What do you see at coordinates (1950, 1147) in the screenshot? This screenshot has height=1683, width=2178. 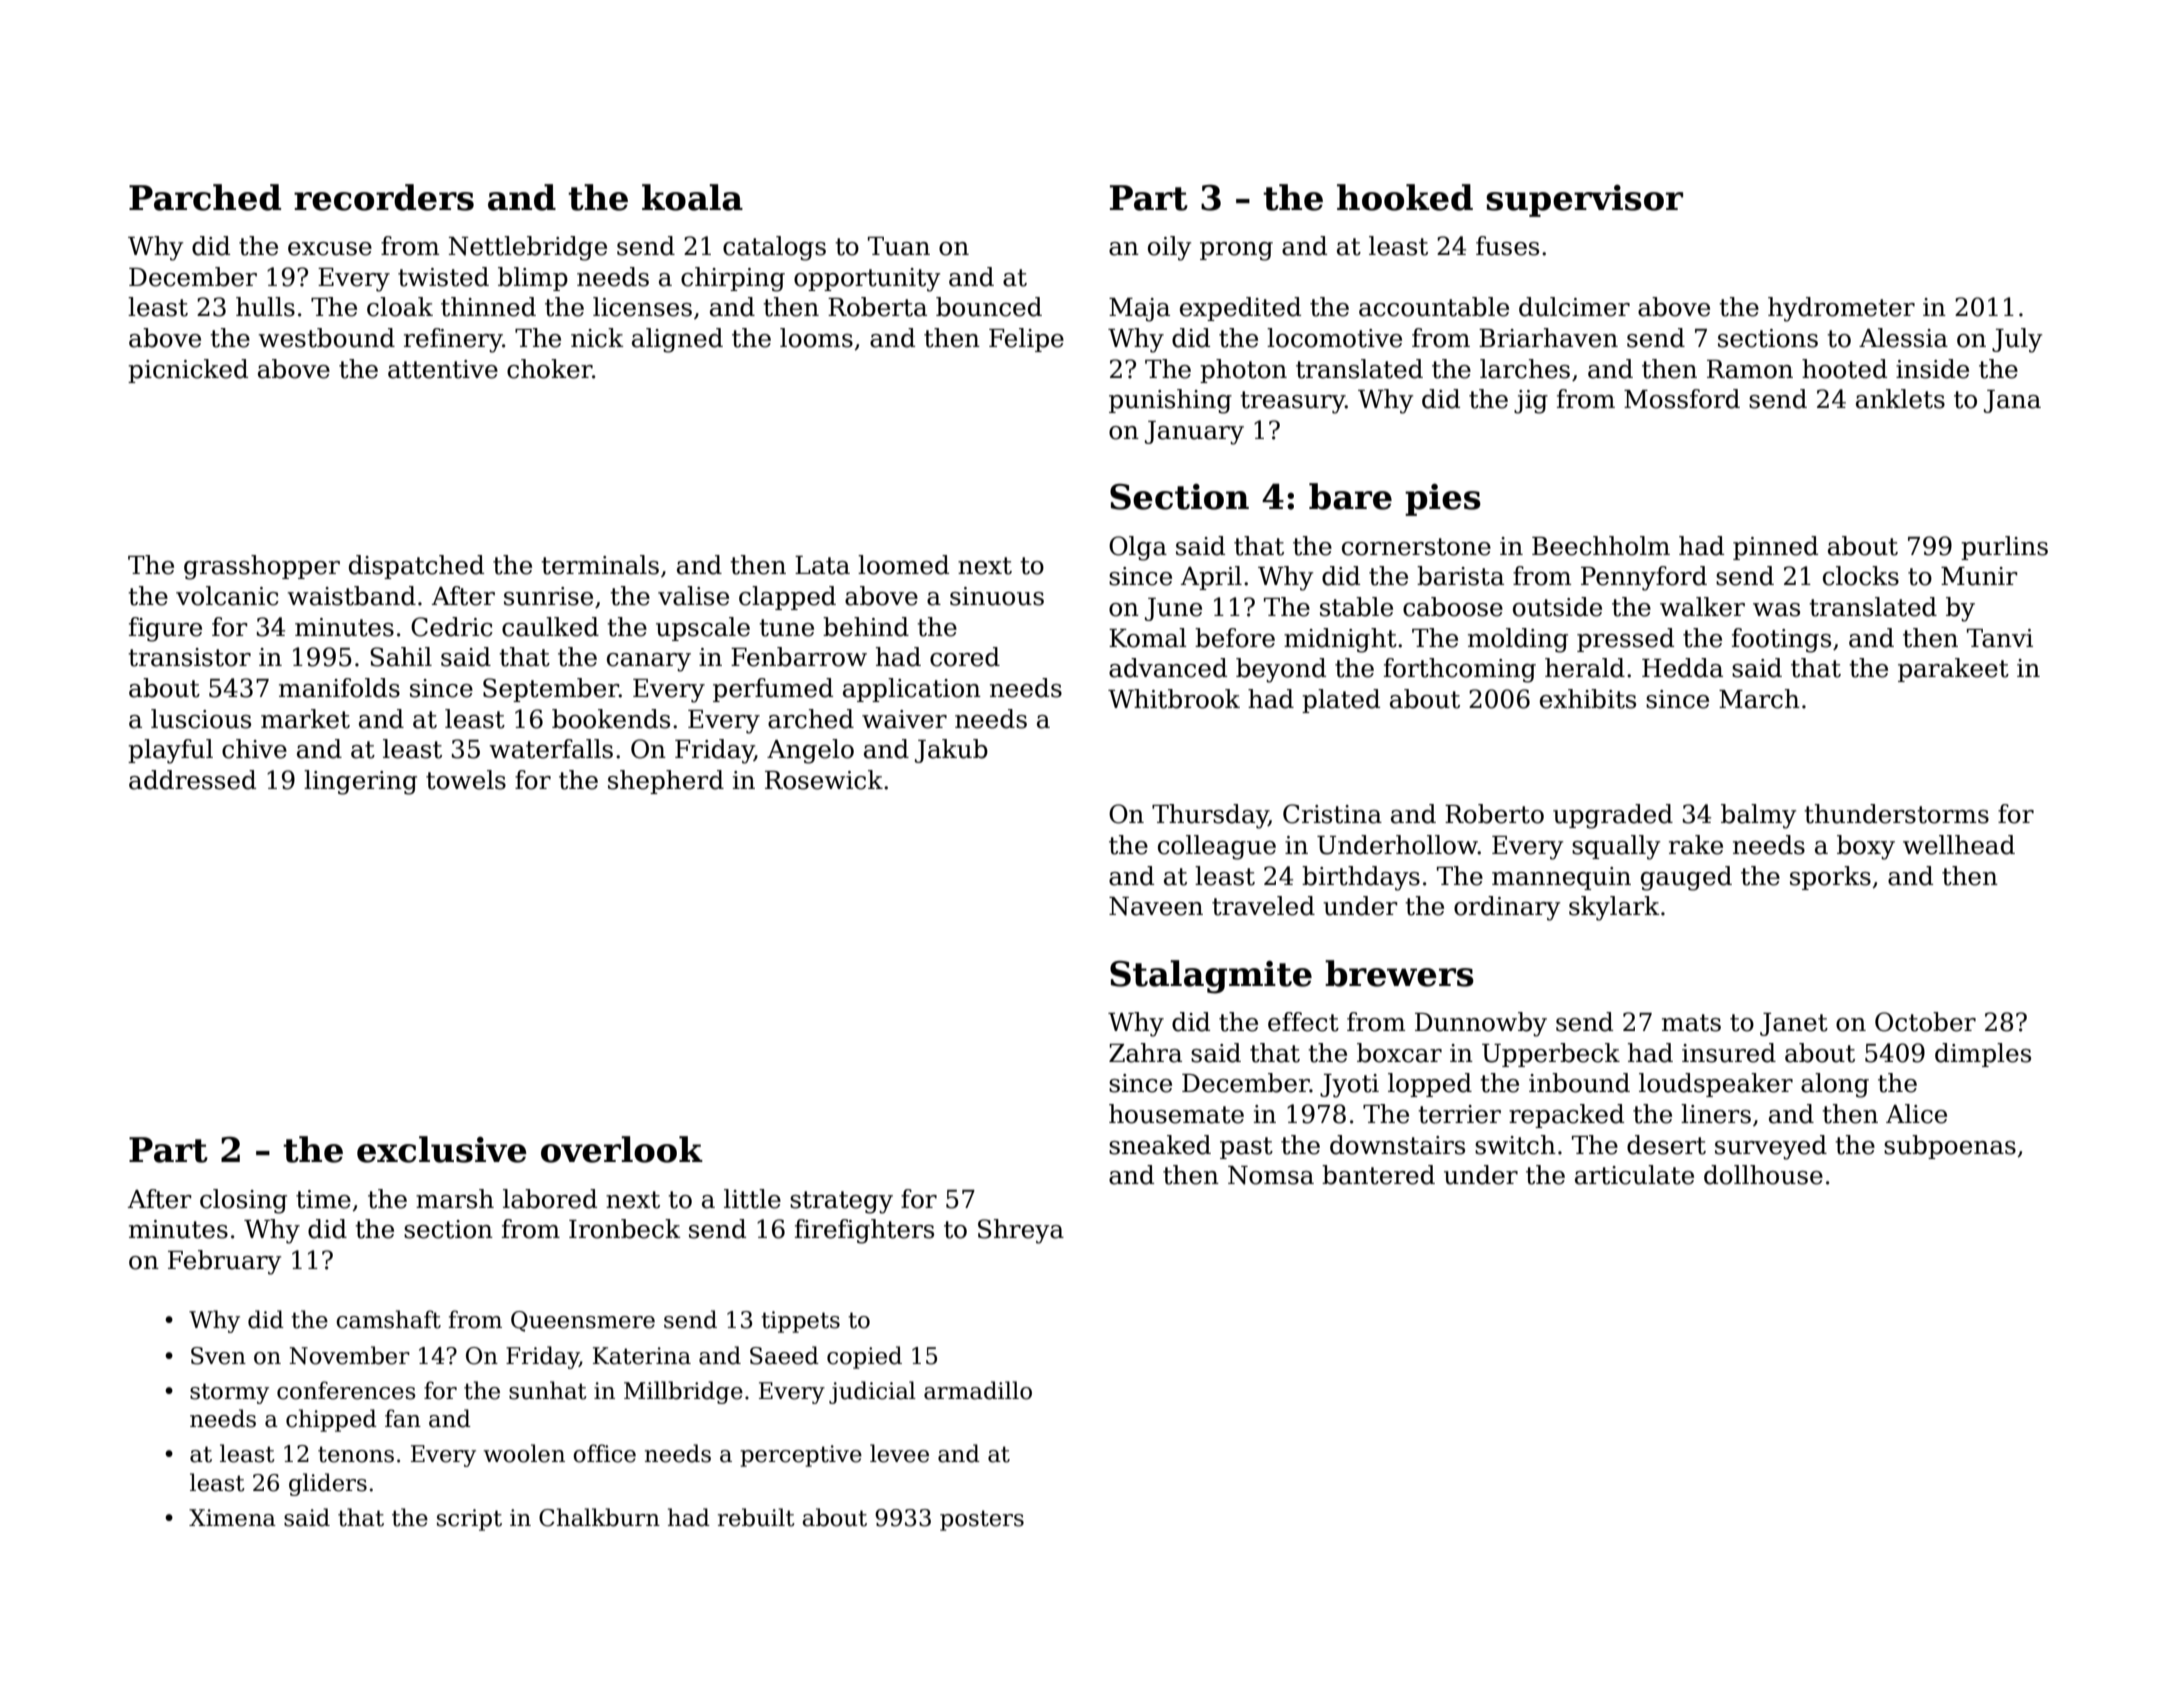 I see `subpoenas` at bounding box center [1950, 1147].
